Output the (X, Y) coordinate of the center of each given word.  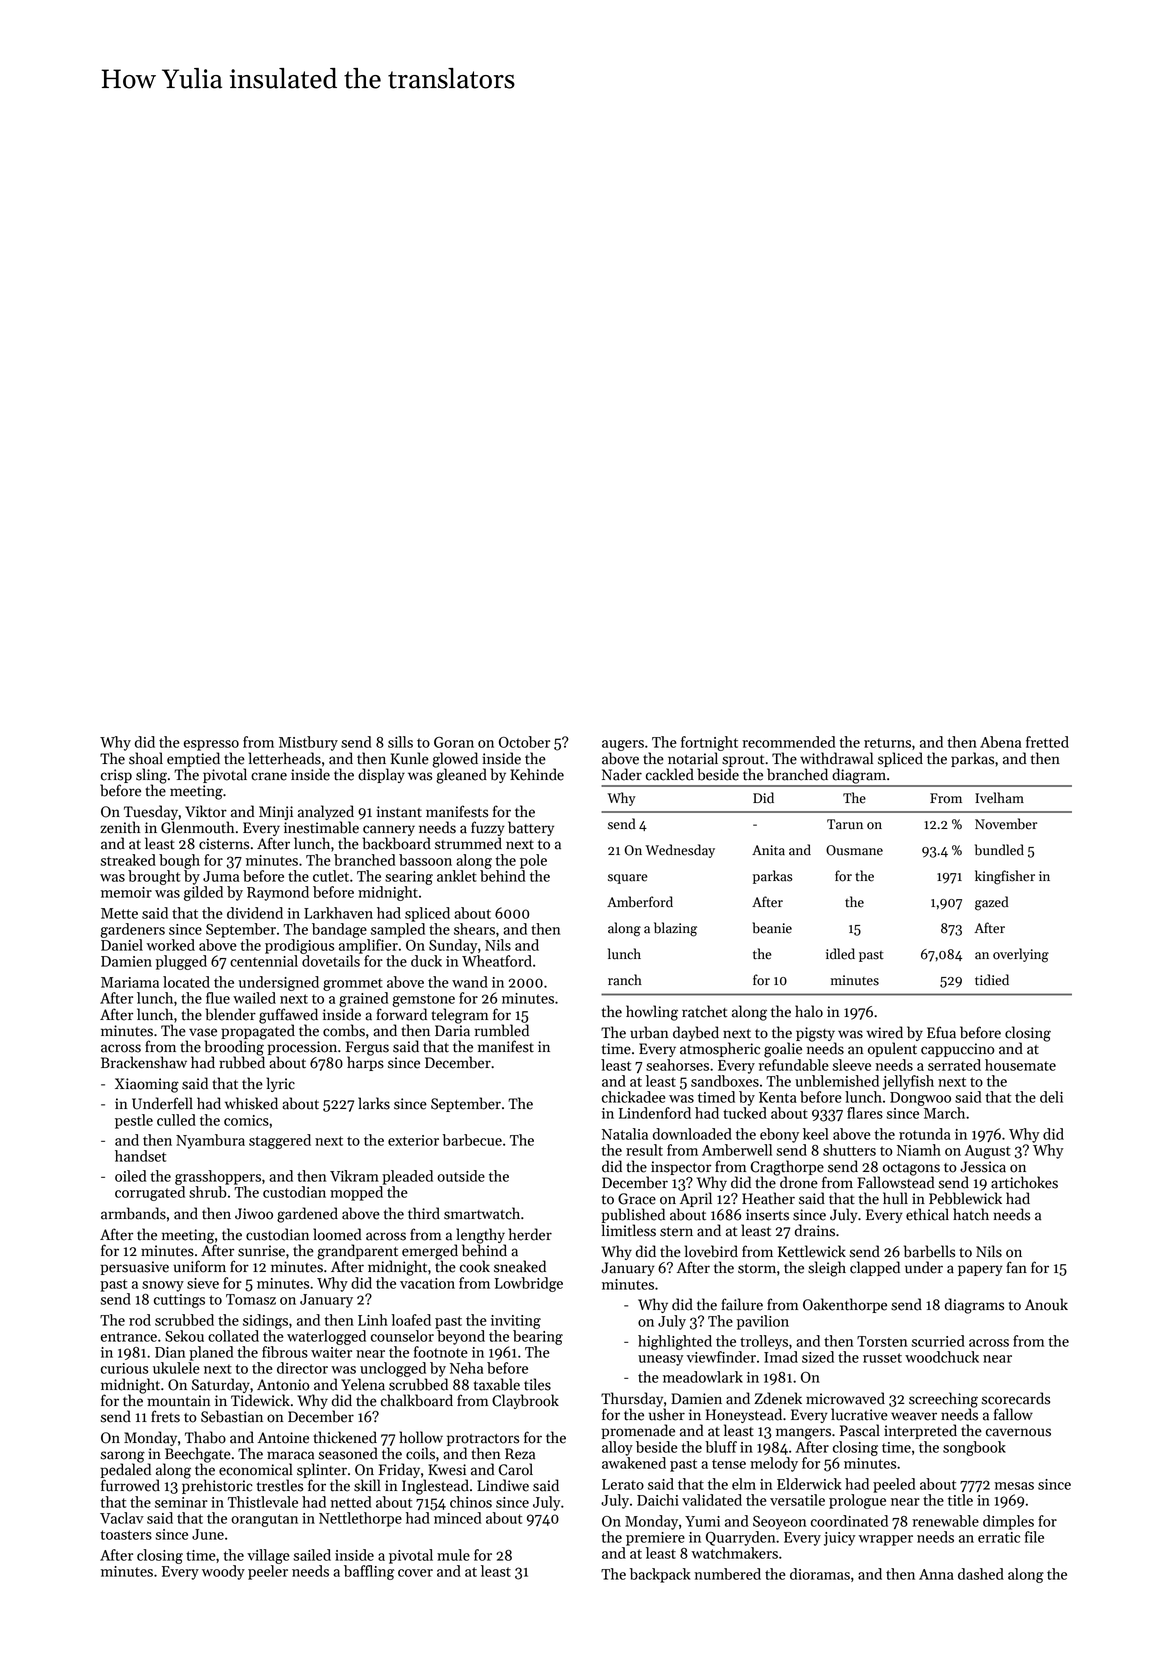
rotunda (925, 1134)
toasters (126, 1535)
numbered (727, 1574)
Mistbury (308, 743)
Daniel (122, 945)
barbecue (472, 1140)
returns (887, 743)
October (524, 742)
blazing (675, 929)
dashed (981, 1574)
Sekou (184, 1336)
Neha (466, 1368)
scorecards (1015, 1398)
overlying (1021, 955)
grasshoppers (218, 1177)
